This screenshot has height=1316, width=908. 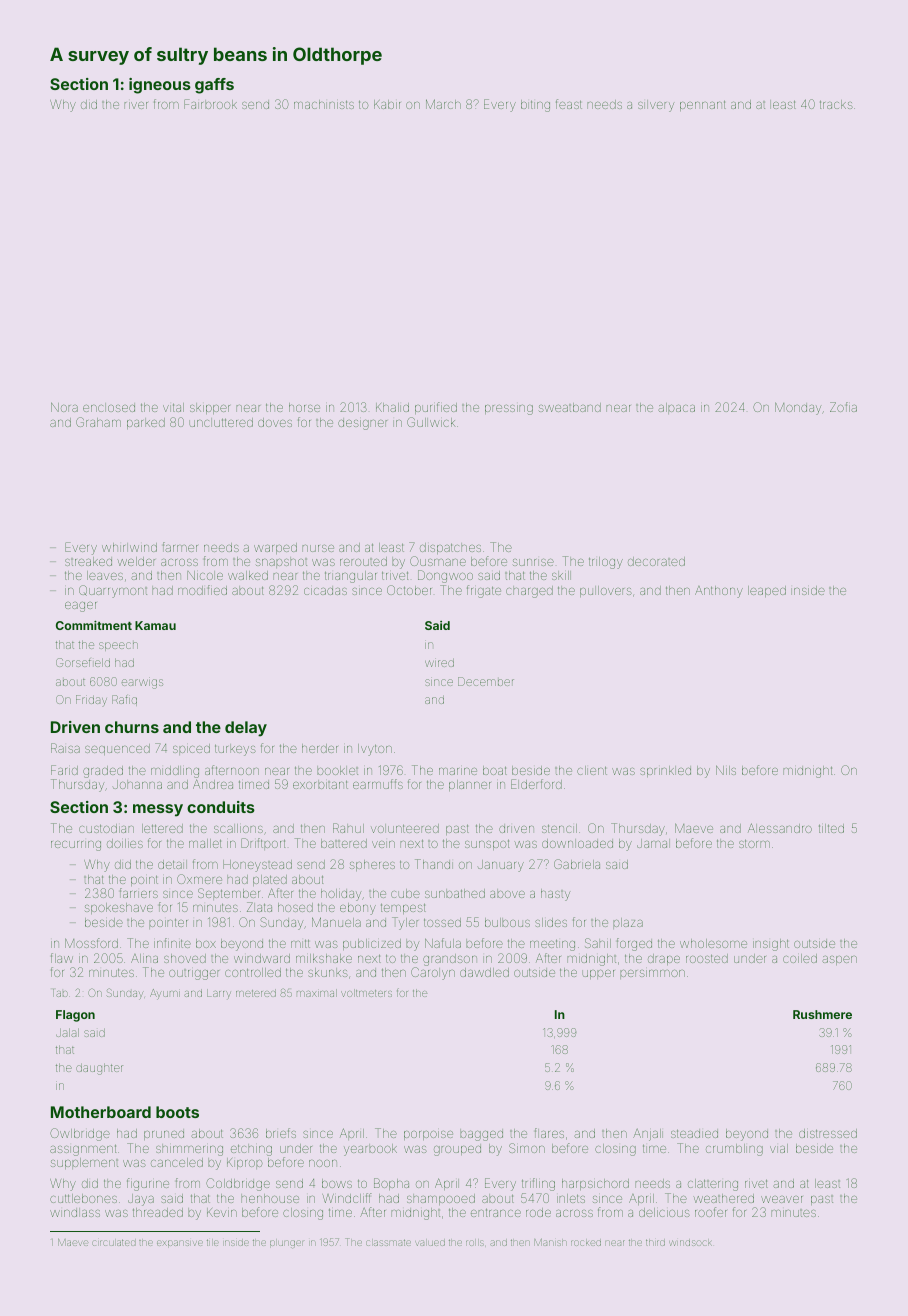 What do you see at coordinates (828, 1133) in the screenshot?
I see `distressed` at bounding box center [828, 1133].
